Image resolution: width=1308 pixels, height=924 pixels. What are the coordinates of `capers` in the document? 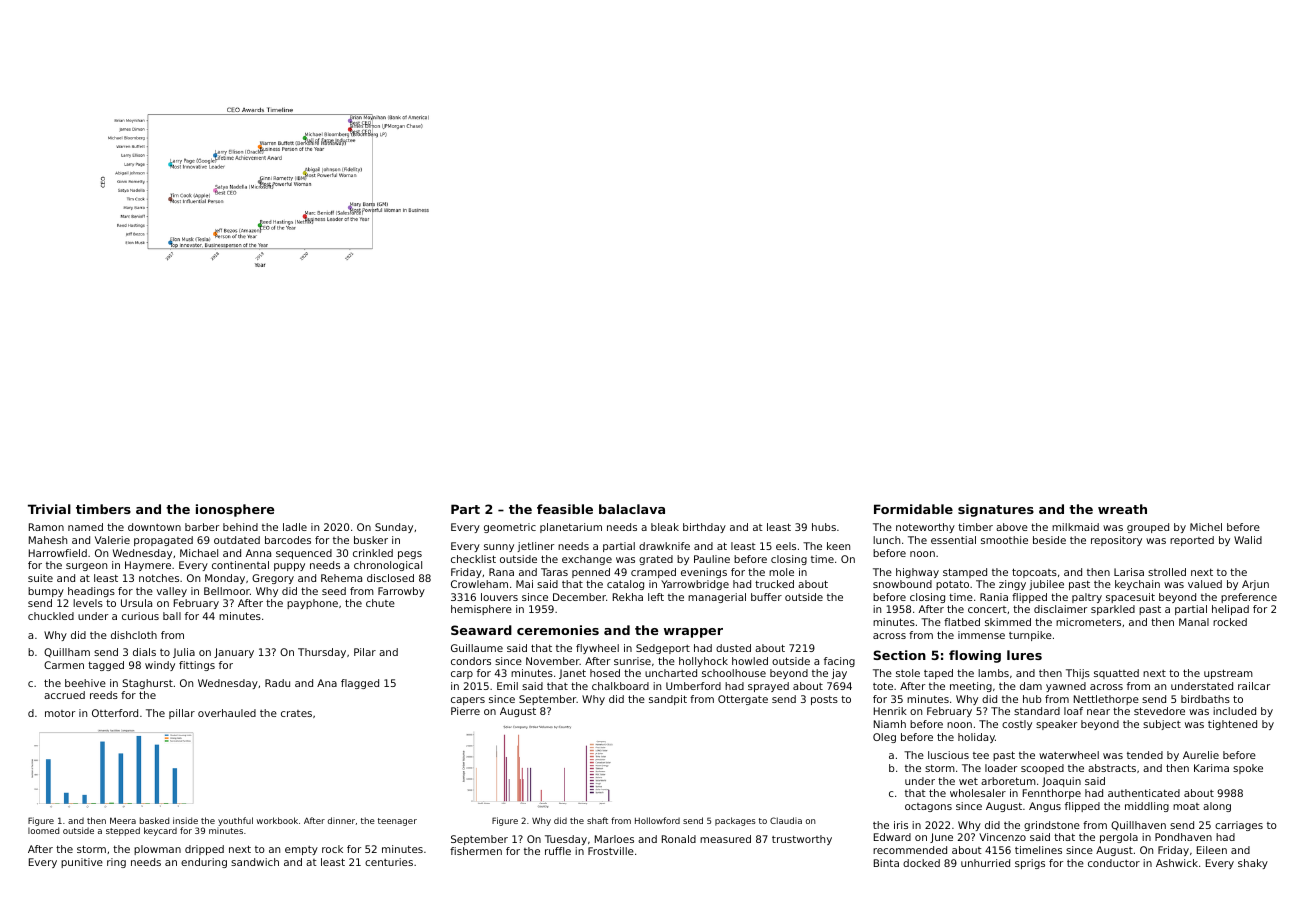 It's located at (468, 701).
